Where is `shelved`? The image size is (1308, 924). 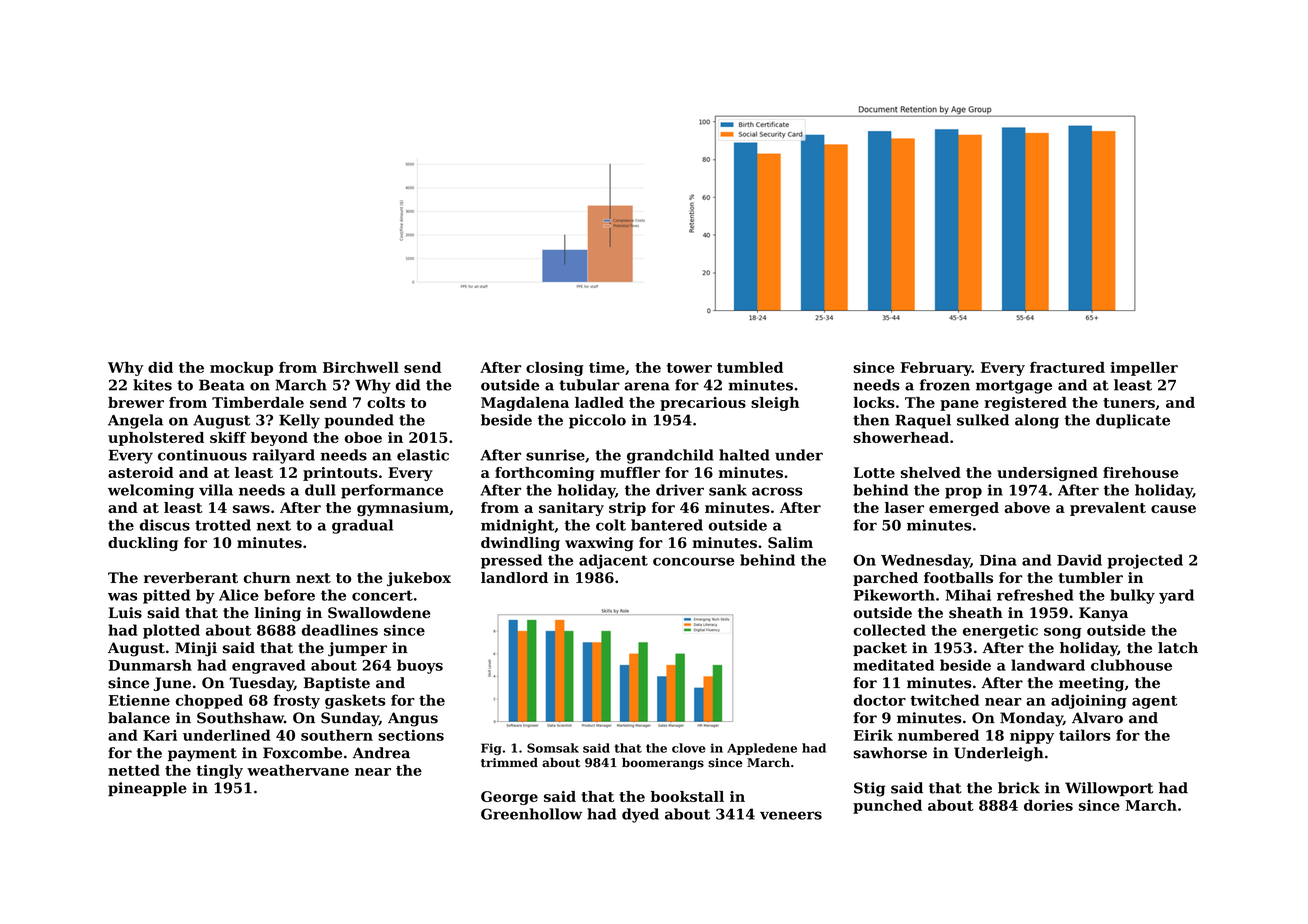
shelved is located at coordinates (931, 472).
